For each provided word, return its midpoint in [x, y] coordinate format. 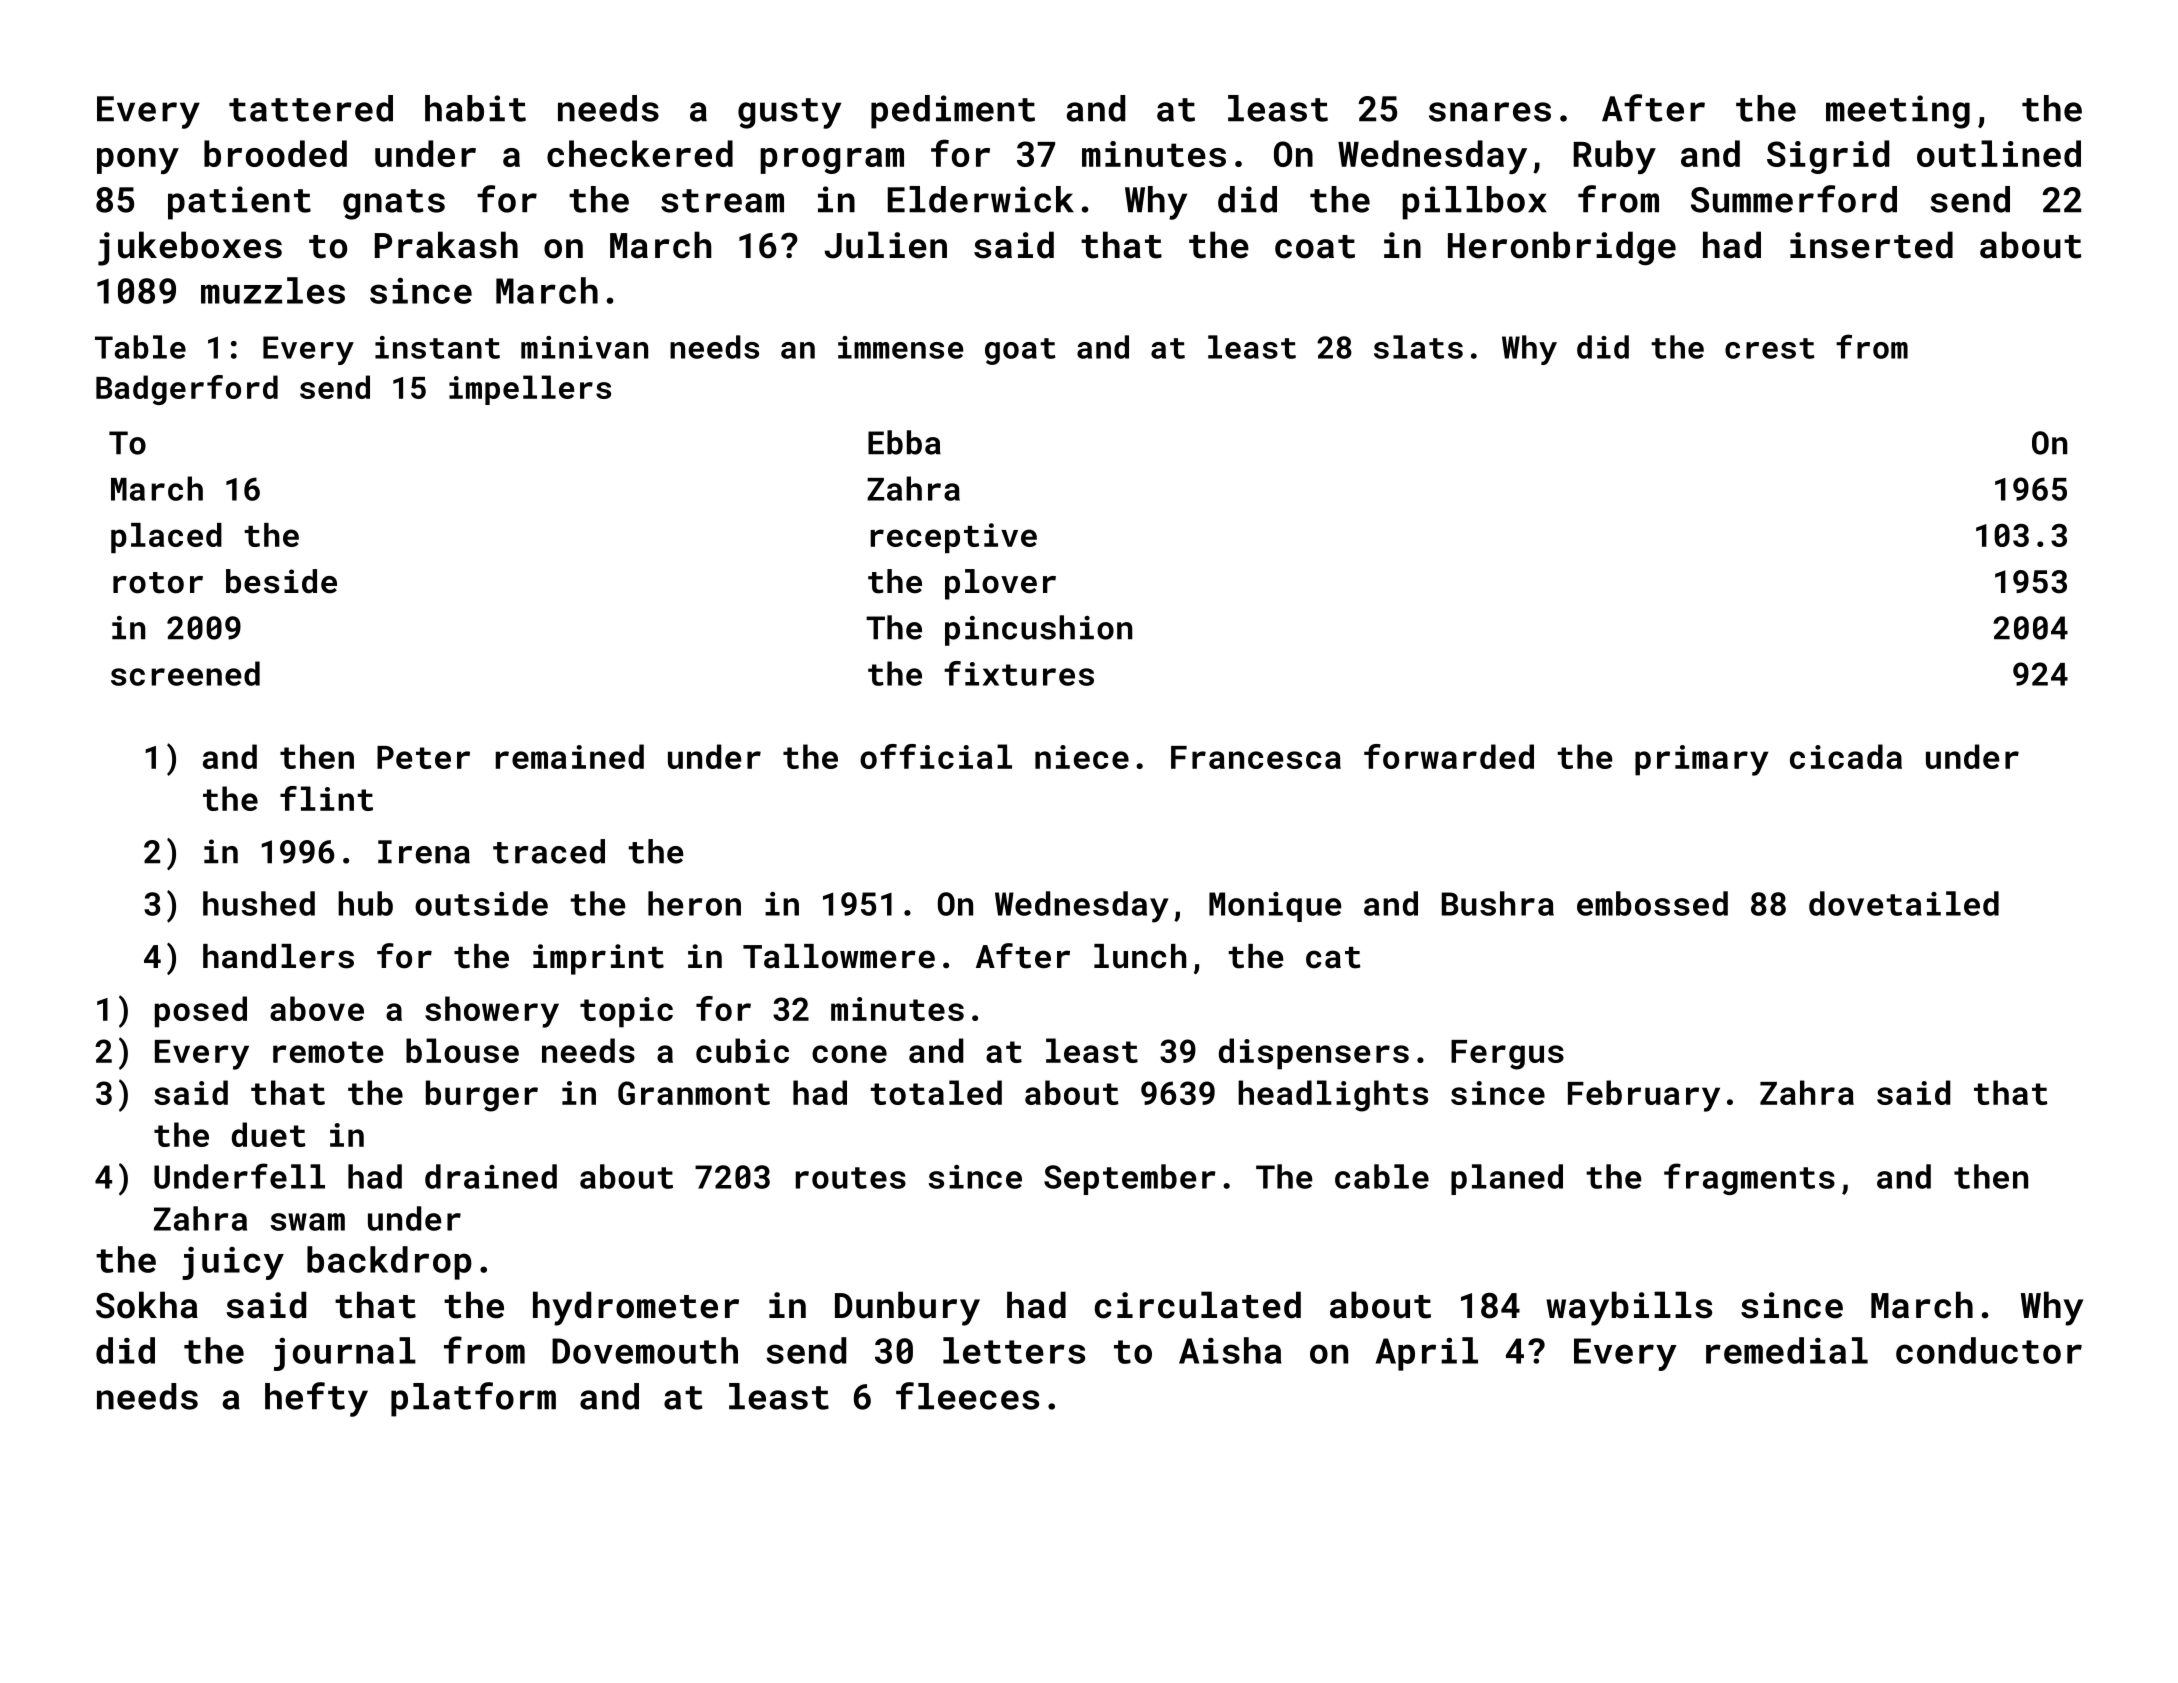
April [1427, 1354]
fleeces [967, 1396]
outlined [1999, 153]
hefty [316, 1399]
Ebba [904, 442]
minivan [584, 347]
